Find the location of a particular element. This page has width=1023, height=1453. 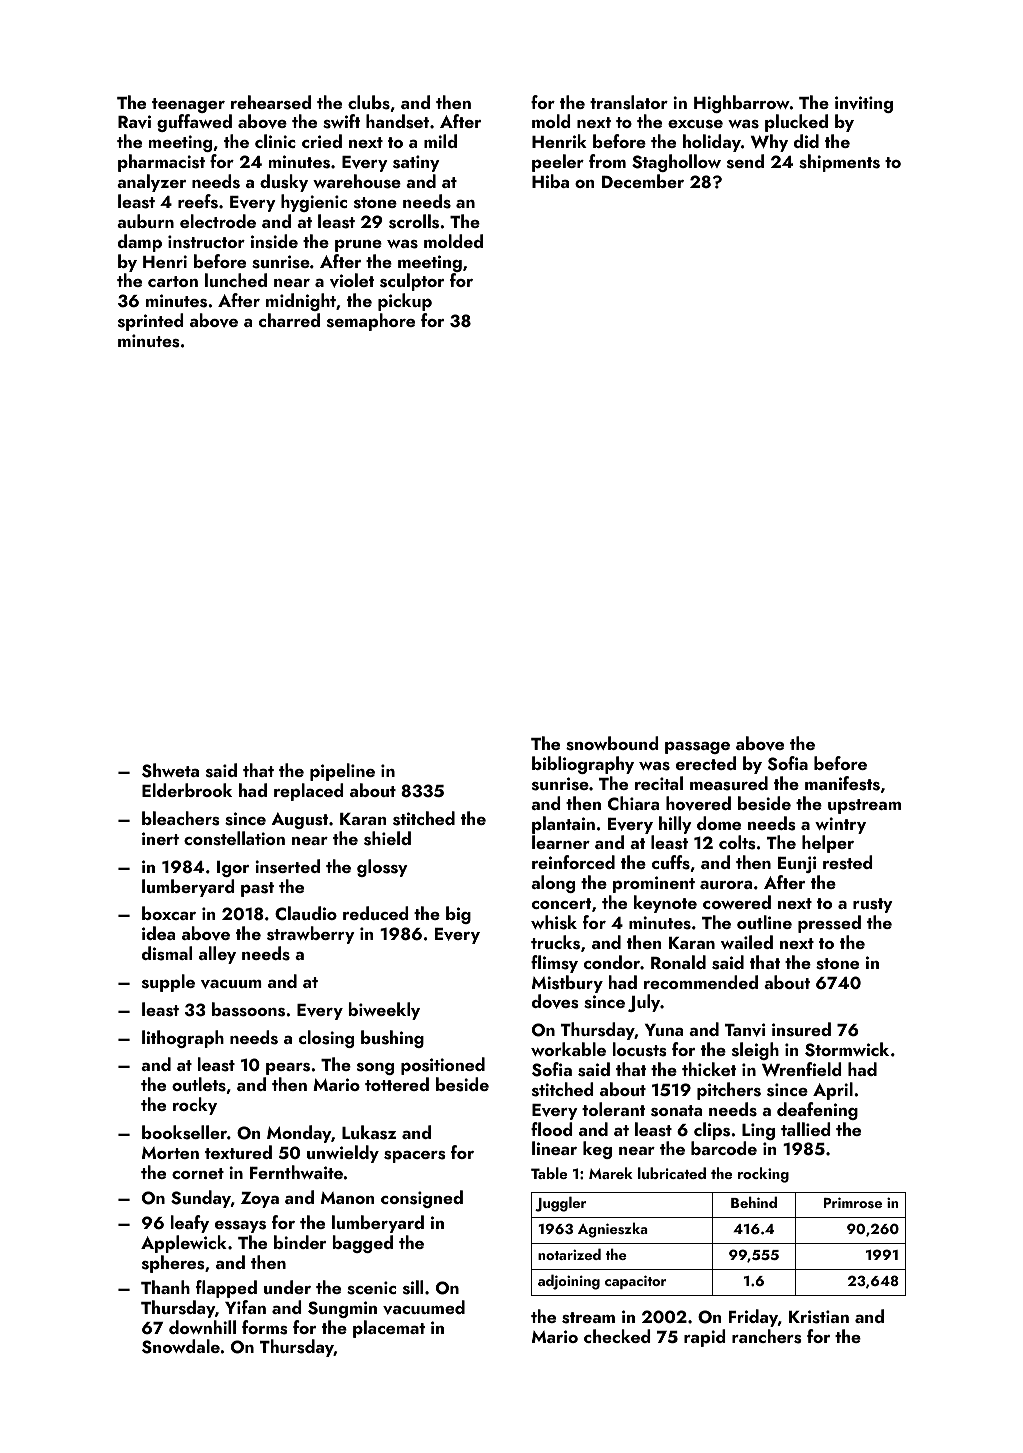

inviting is located at coordinates (864, 104).
